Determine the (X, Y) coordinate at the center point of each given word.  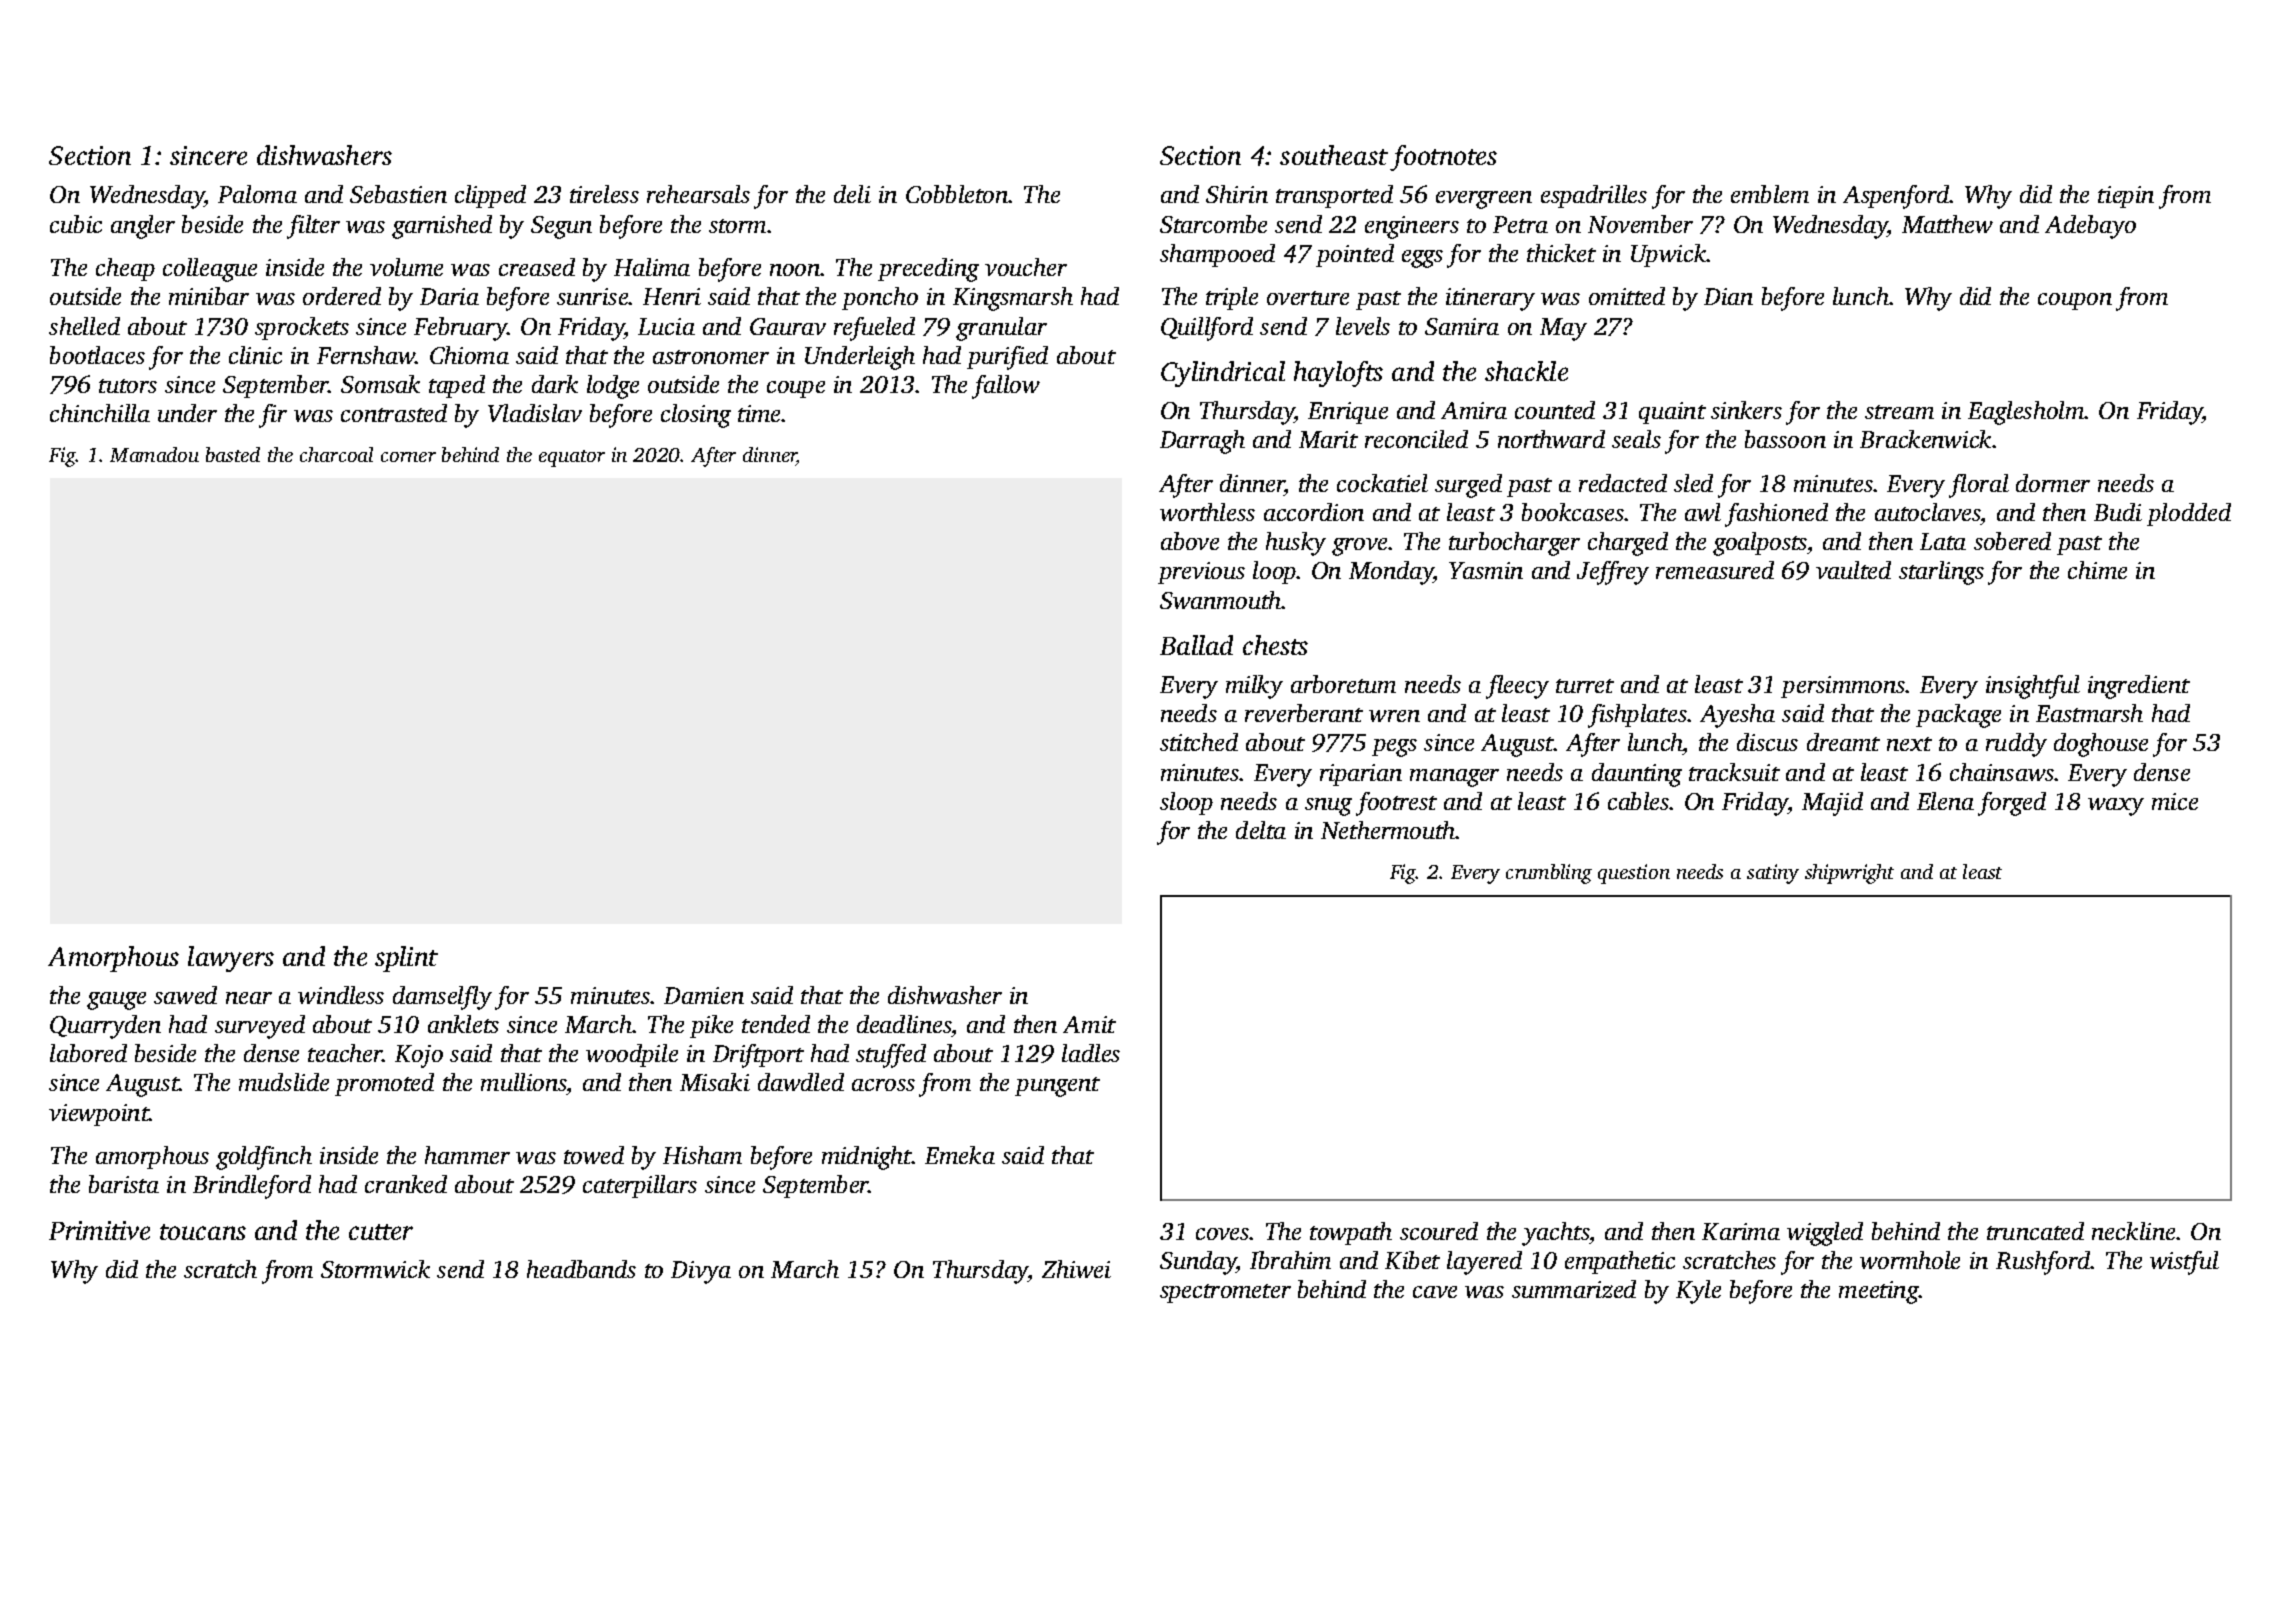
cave (1435, 1292)
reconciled (1416, 439)
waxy (2116, 807)
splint (406, 959)
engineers (1412, 227)
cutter (381, 1232)
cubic (76, 224)
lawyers (231, 959)
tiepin (2126, 197)
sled (1693, 483)
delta (1261, 830)
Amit (1089, 1024)
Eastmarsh (2089, 713)
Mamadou (154, 454)
